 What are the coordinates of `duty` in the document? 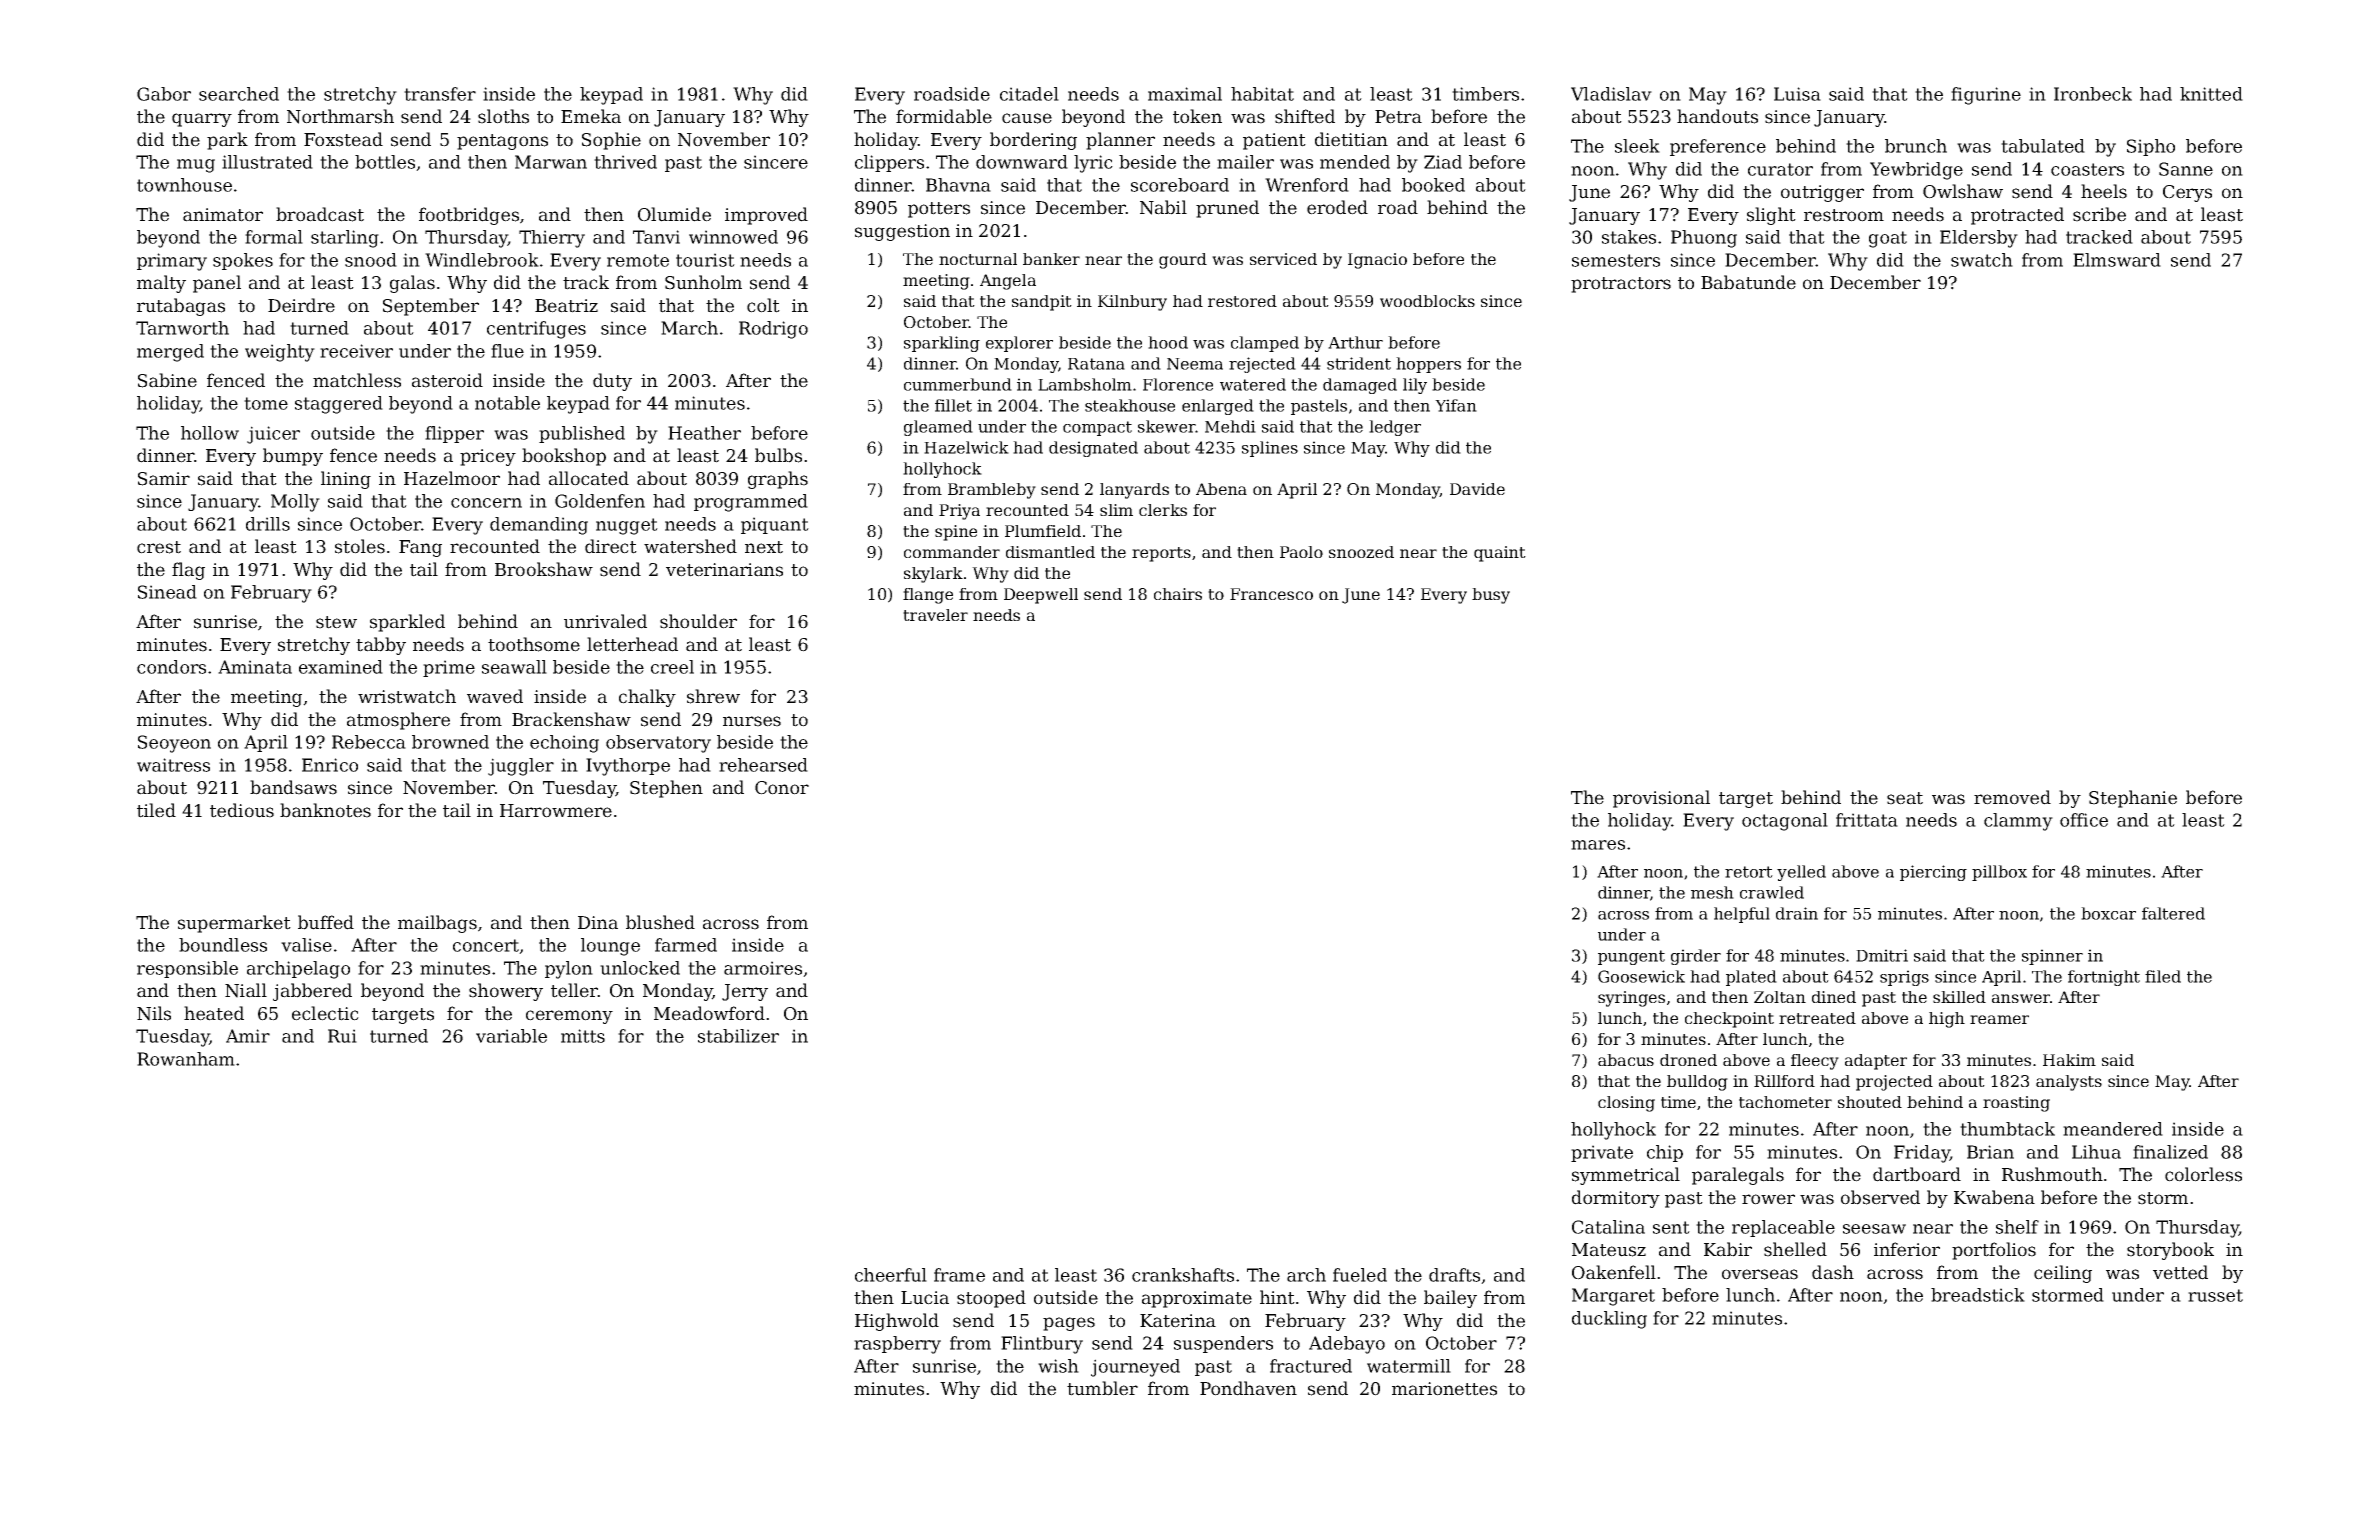 It's located at (612, 382).
